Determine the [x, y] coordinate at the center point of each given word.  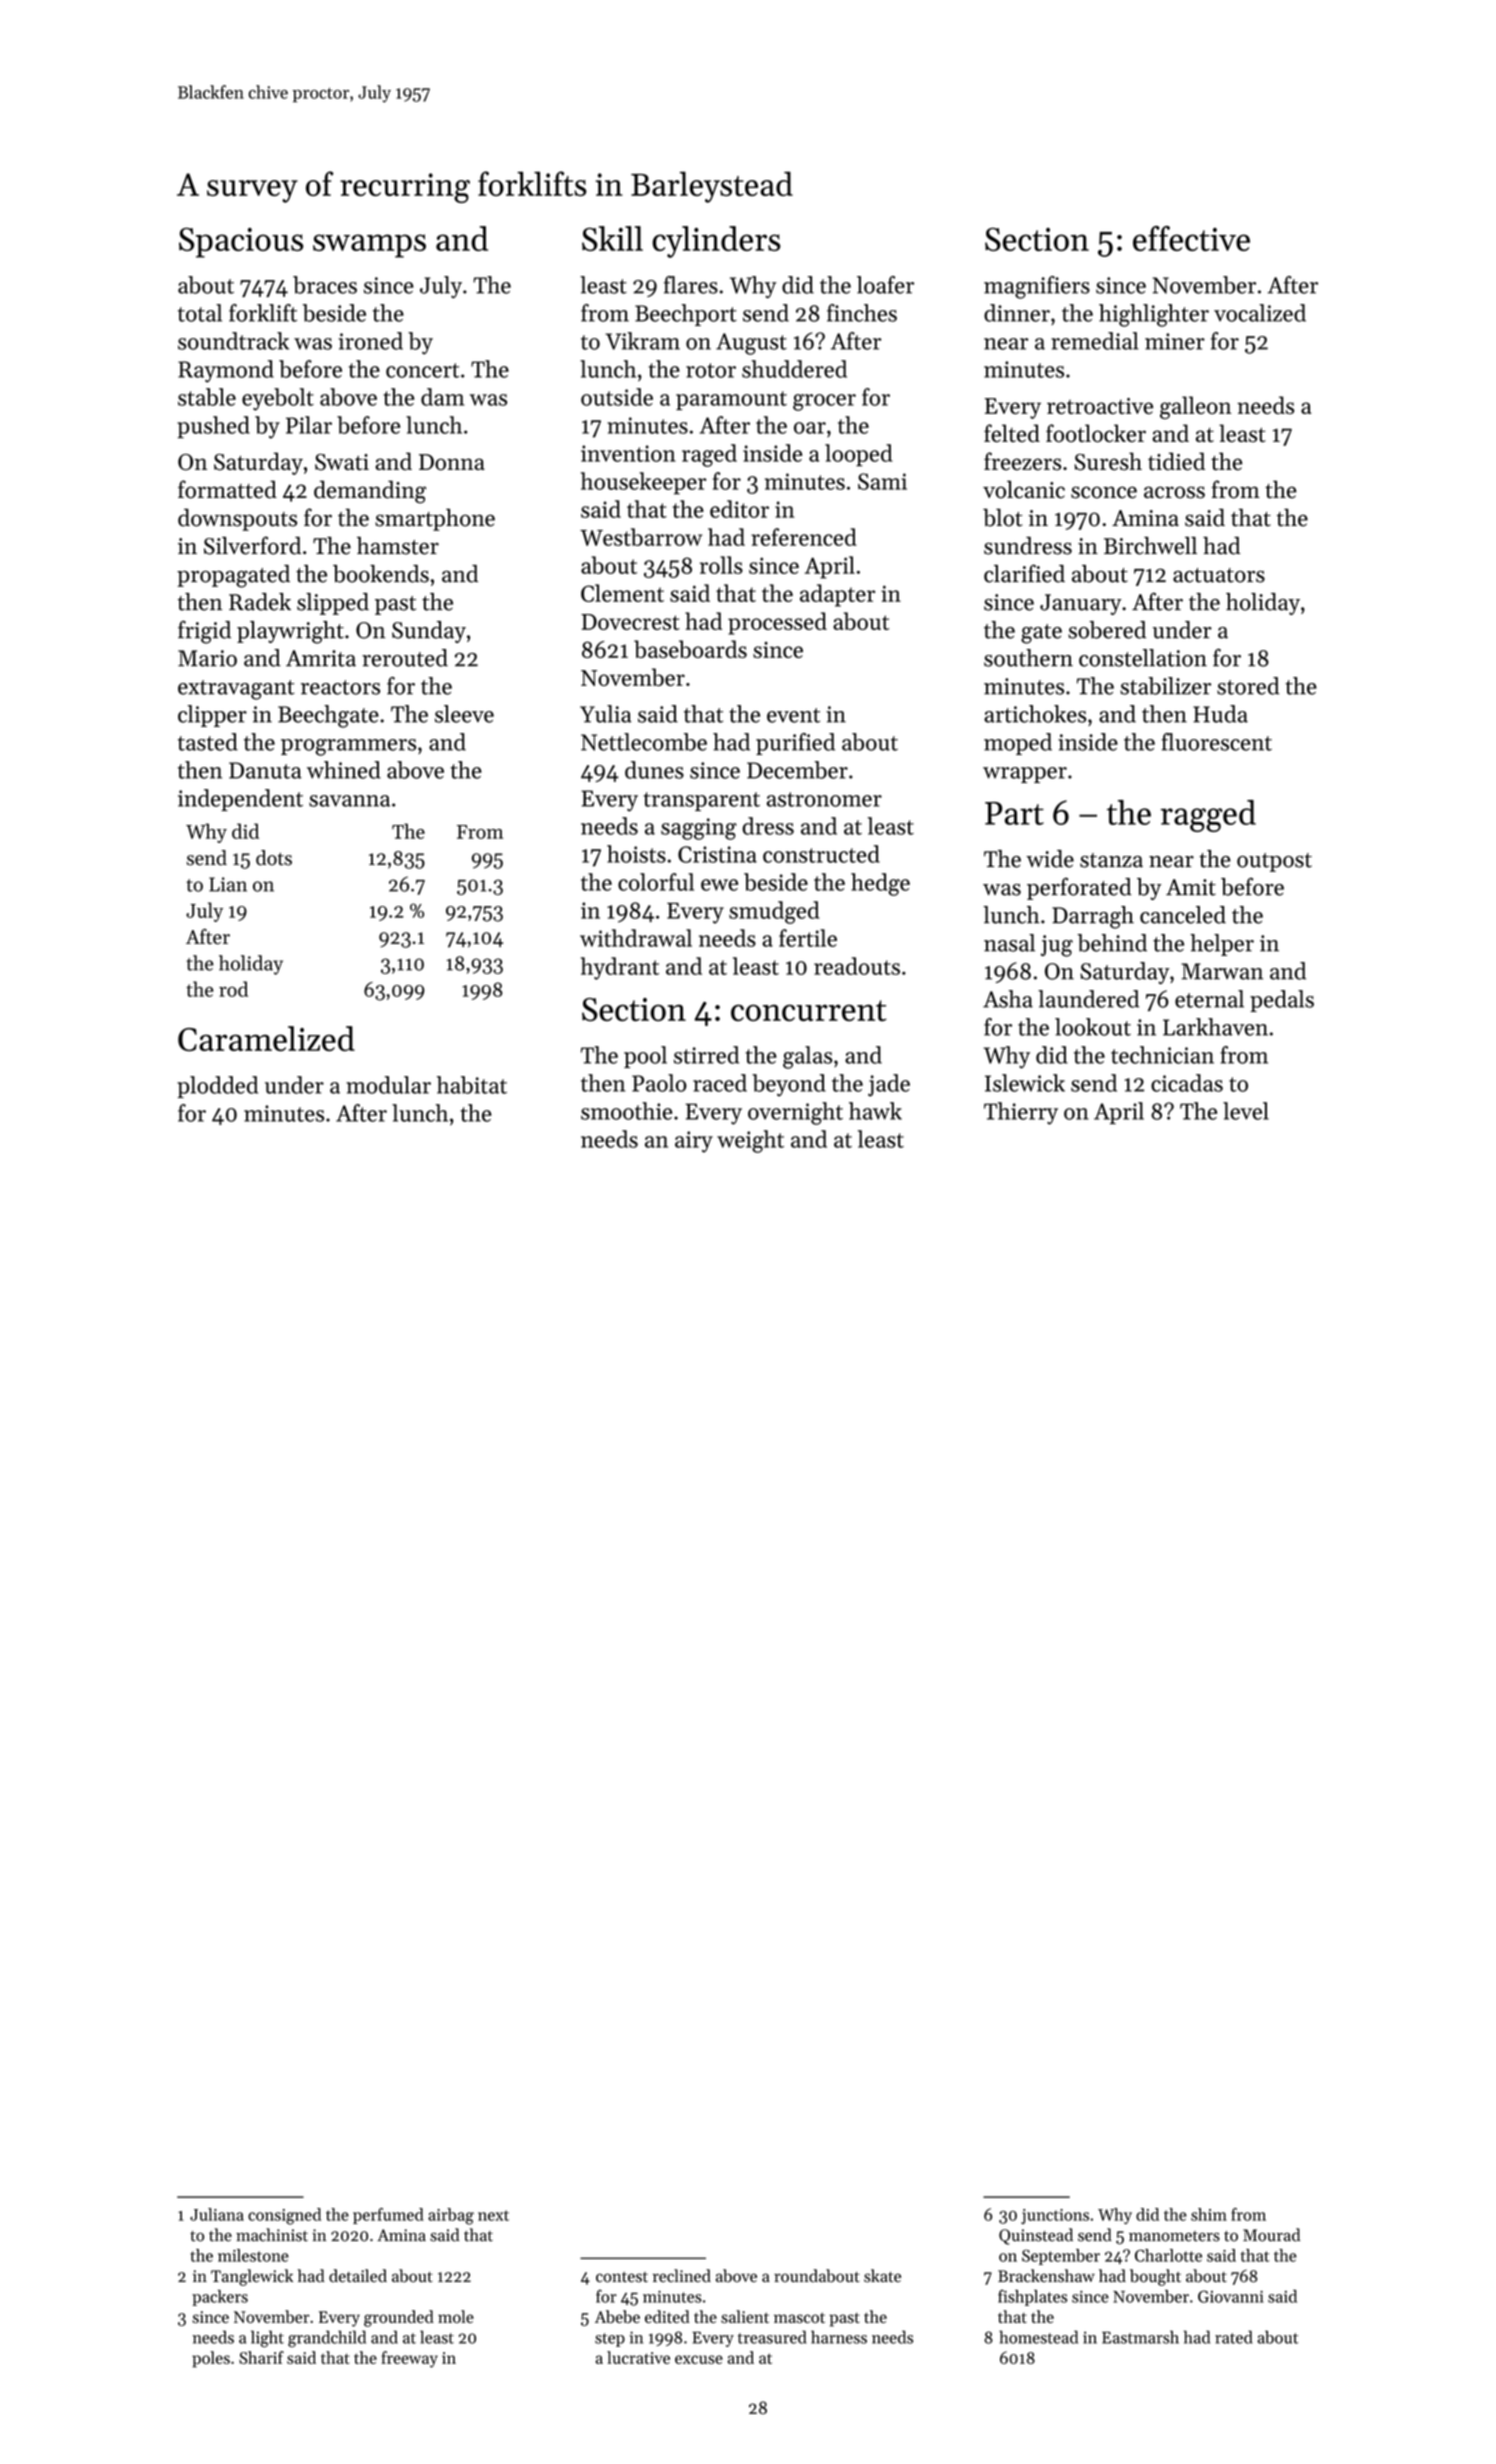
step [610, 2340]
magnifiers [1037, 287]
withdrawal [636, 938]
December [797, 770]
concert [423, 370]
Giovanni [1231, 2296]
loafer [885, 285]
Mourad [1271, 2235]
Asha [1008, 999]
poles [211, 2359]
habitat [472, 1085]
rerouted [405, 658]
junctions [1055, 2216]
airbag [451, 2216]
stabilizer [1165, 686]
